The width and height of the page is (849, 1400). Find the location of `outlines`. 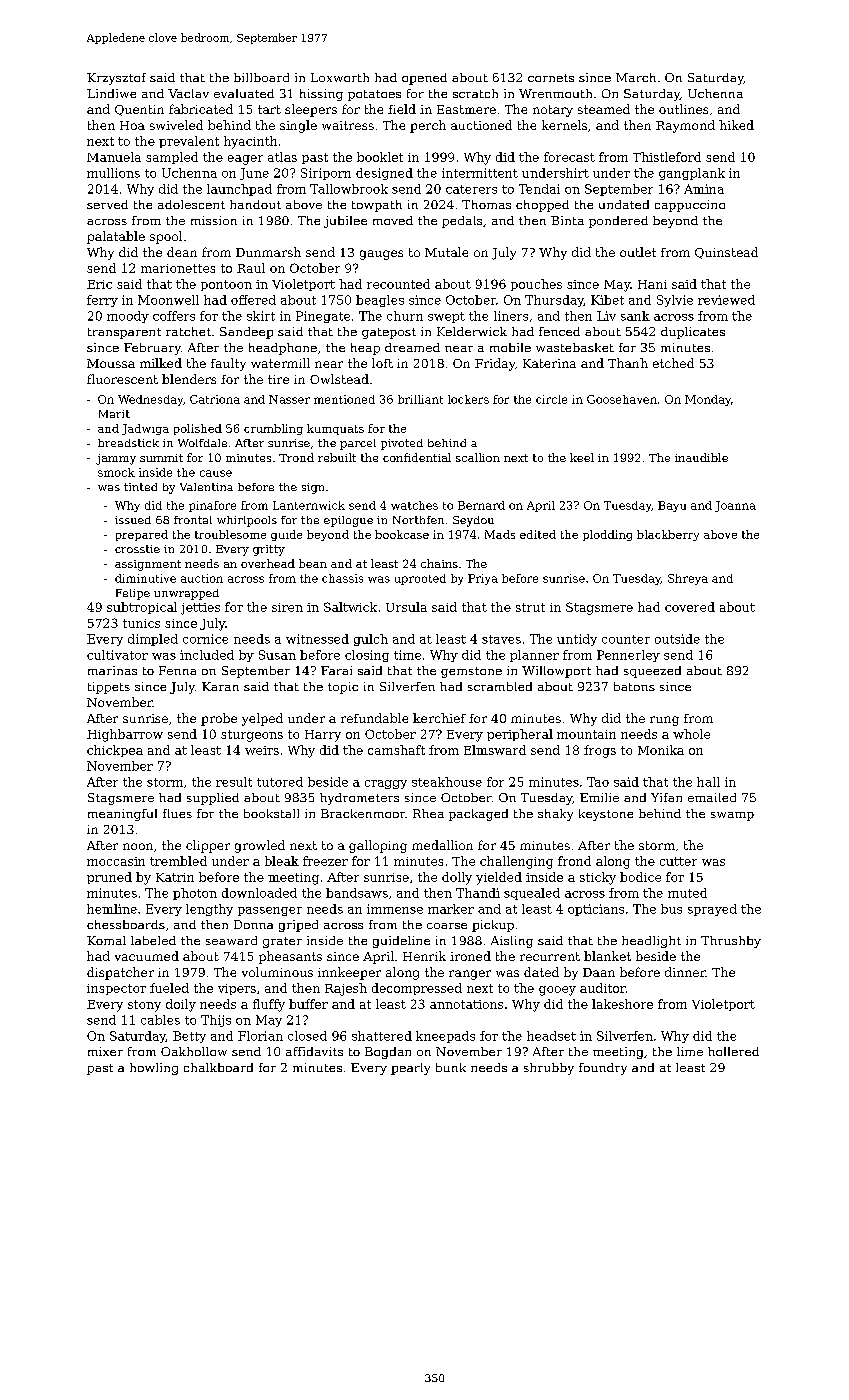

outlines is located at coordinates (683, 109).
